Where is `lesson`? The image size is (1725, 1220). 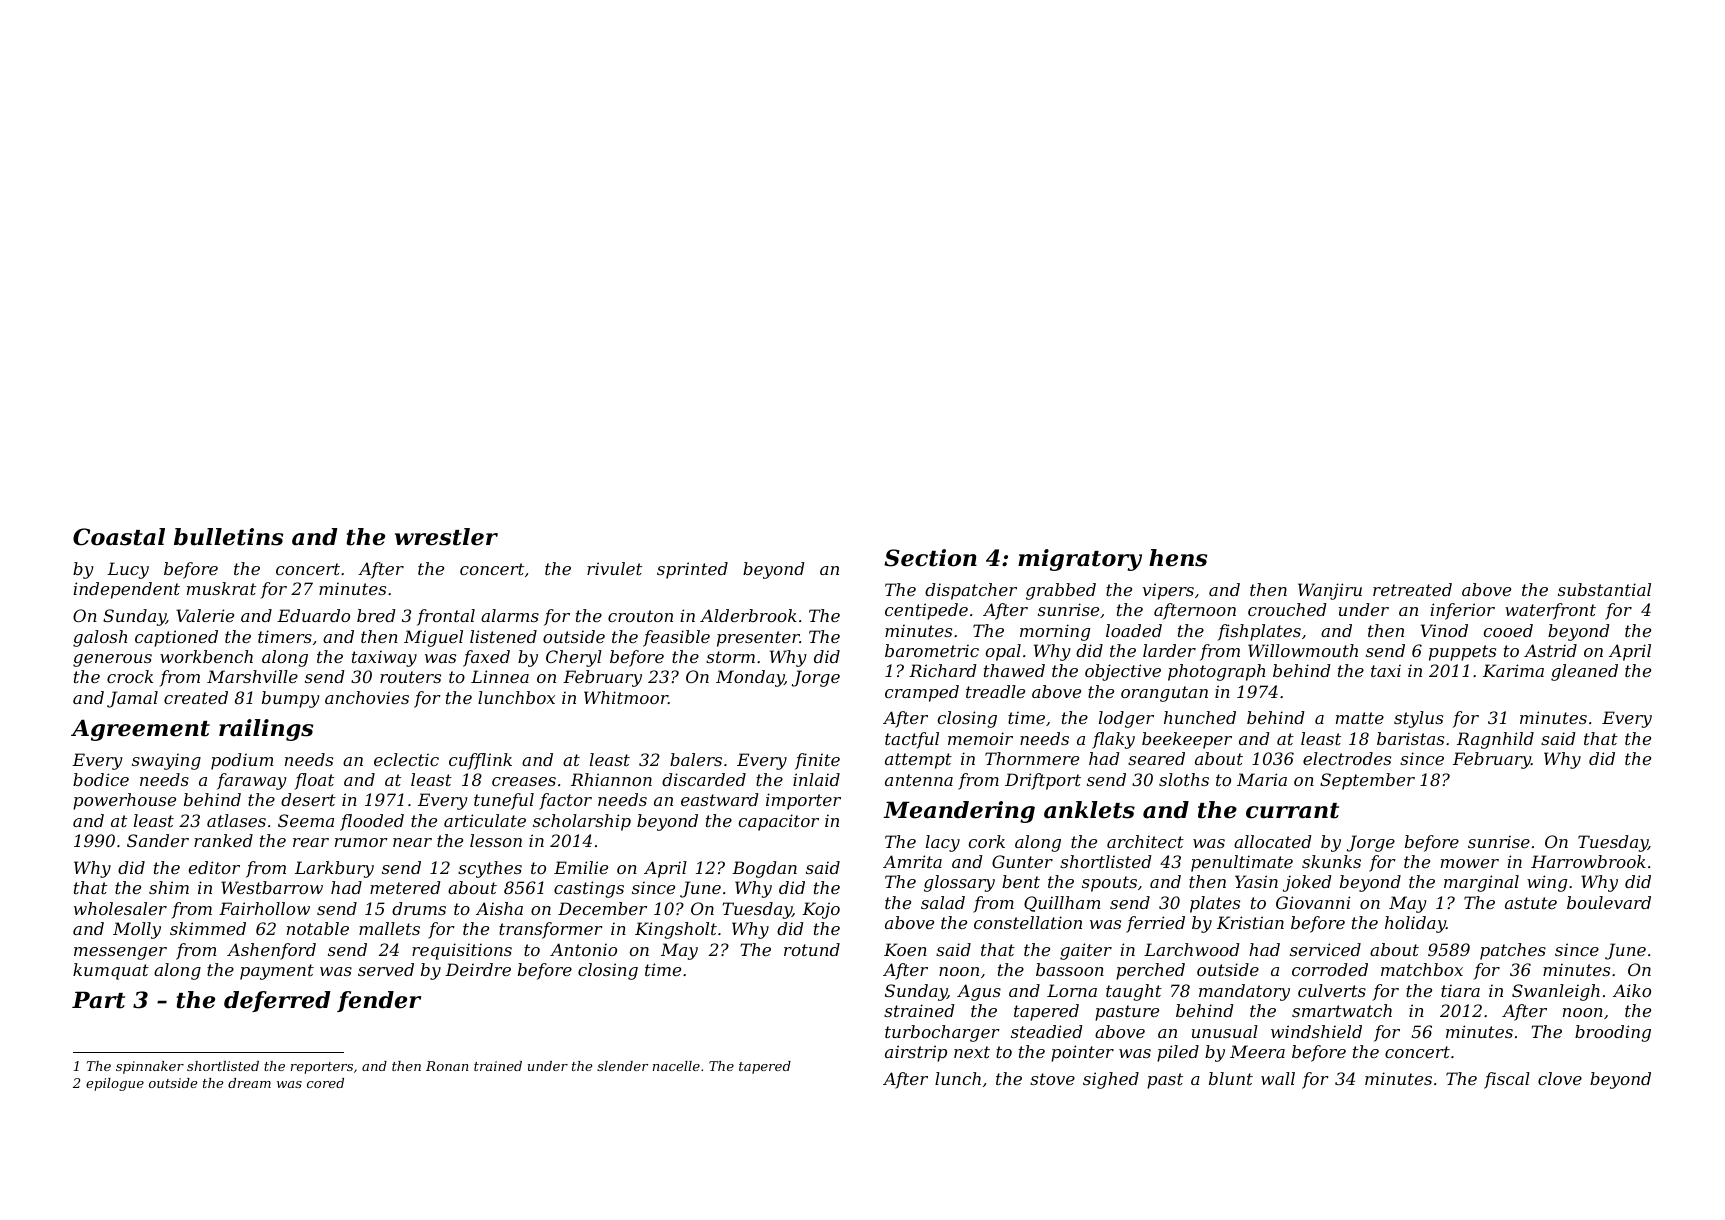
lesson is located at coordinates (496, 840).
